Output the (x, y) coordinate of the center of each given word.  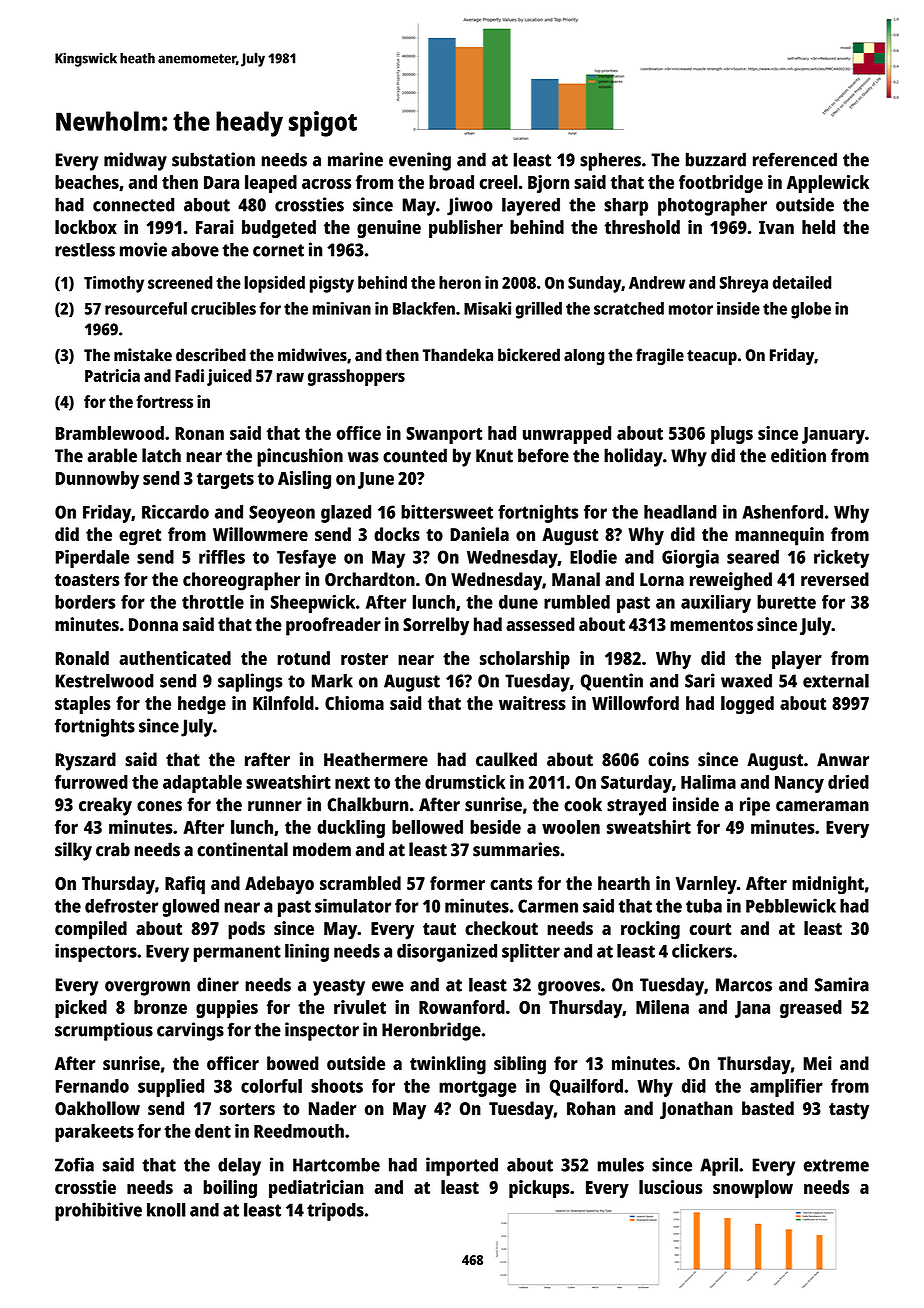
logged (747, 705)
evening (420, 161)
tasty (849, 1111)
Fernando (92, 1086)
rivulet (360, 1007)
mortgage (477, 1088)
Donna (153, 625)
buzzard (716, 159)
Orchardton (370, 579)
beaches (87, 182)
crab (113, 849)
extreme (836, 1165)
